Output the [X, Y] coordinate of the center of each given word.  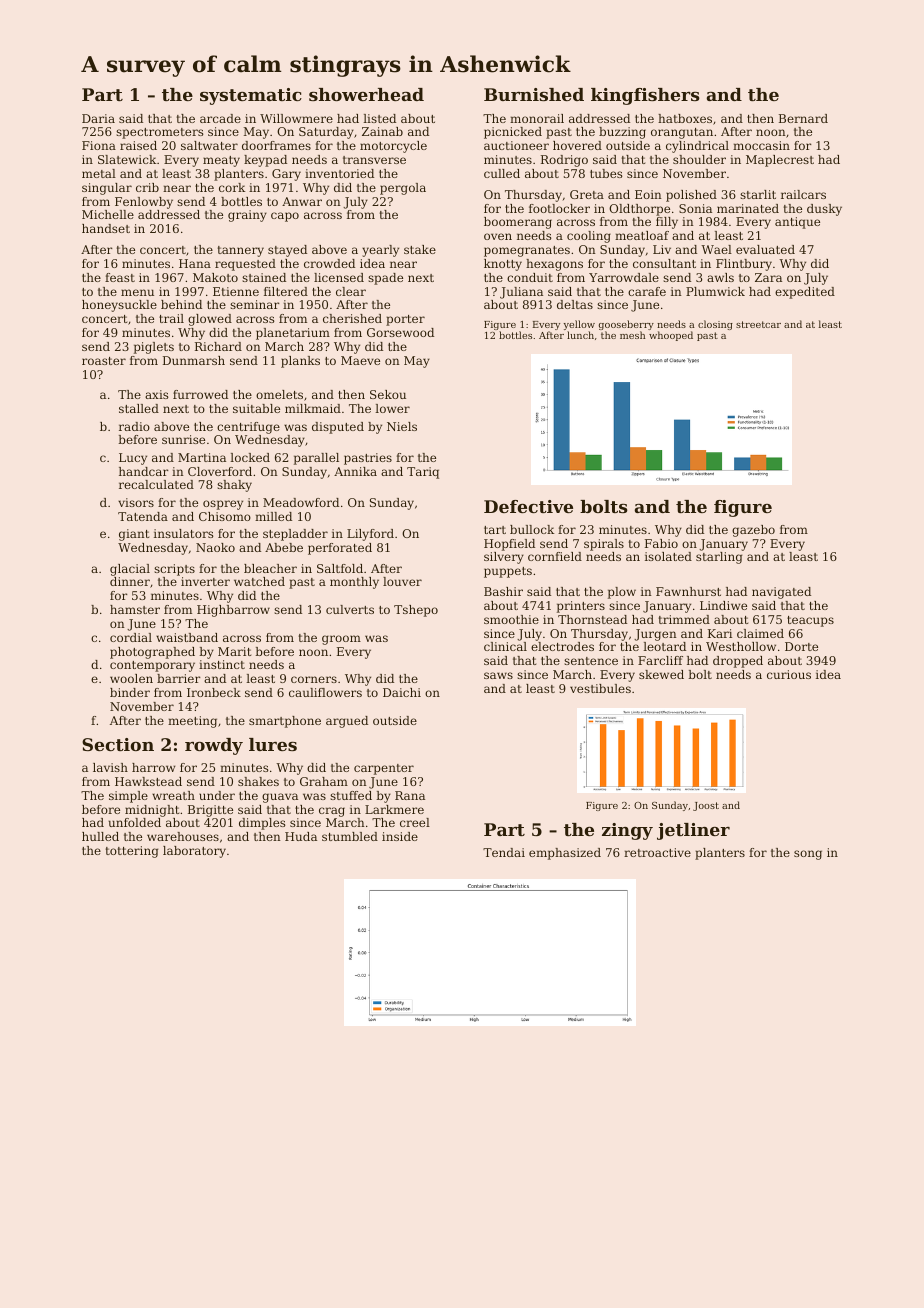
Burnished [534, 94]
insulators [184, 533]
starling [719, 558]
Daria [98, 118]
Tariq [423, 473]
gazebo [753, 531]
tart [495, 530]
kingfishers [645, 96]
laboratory [194, 852]
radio [134, 426]
